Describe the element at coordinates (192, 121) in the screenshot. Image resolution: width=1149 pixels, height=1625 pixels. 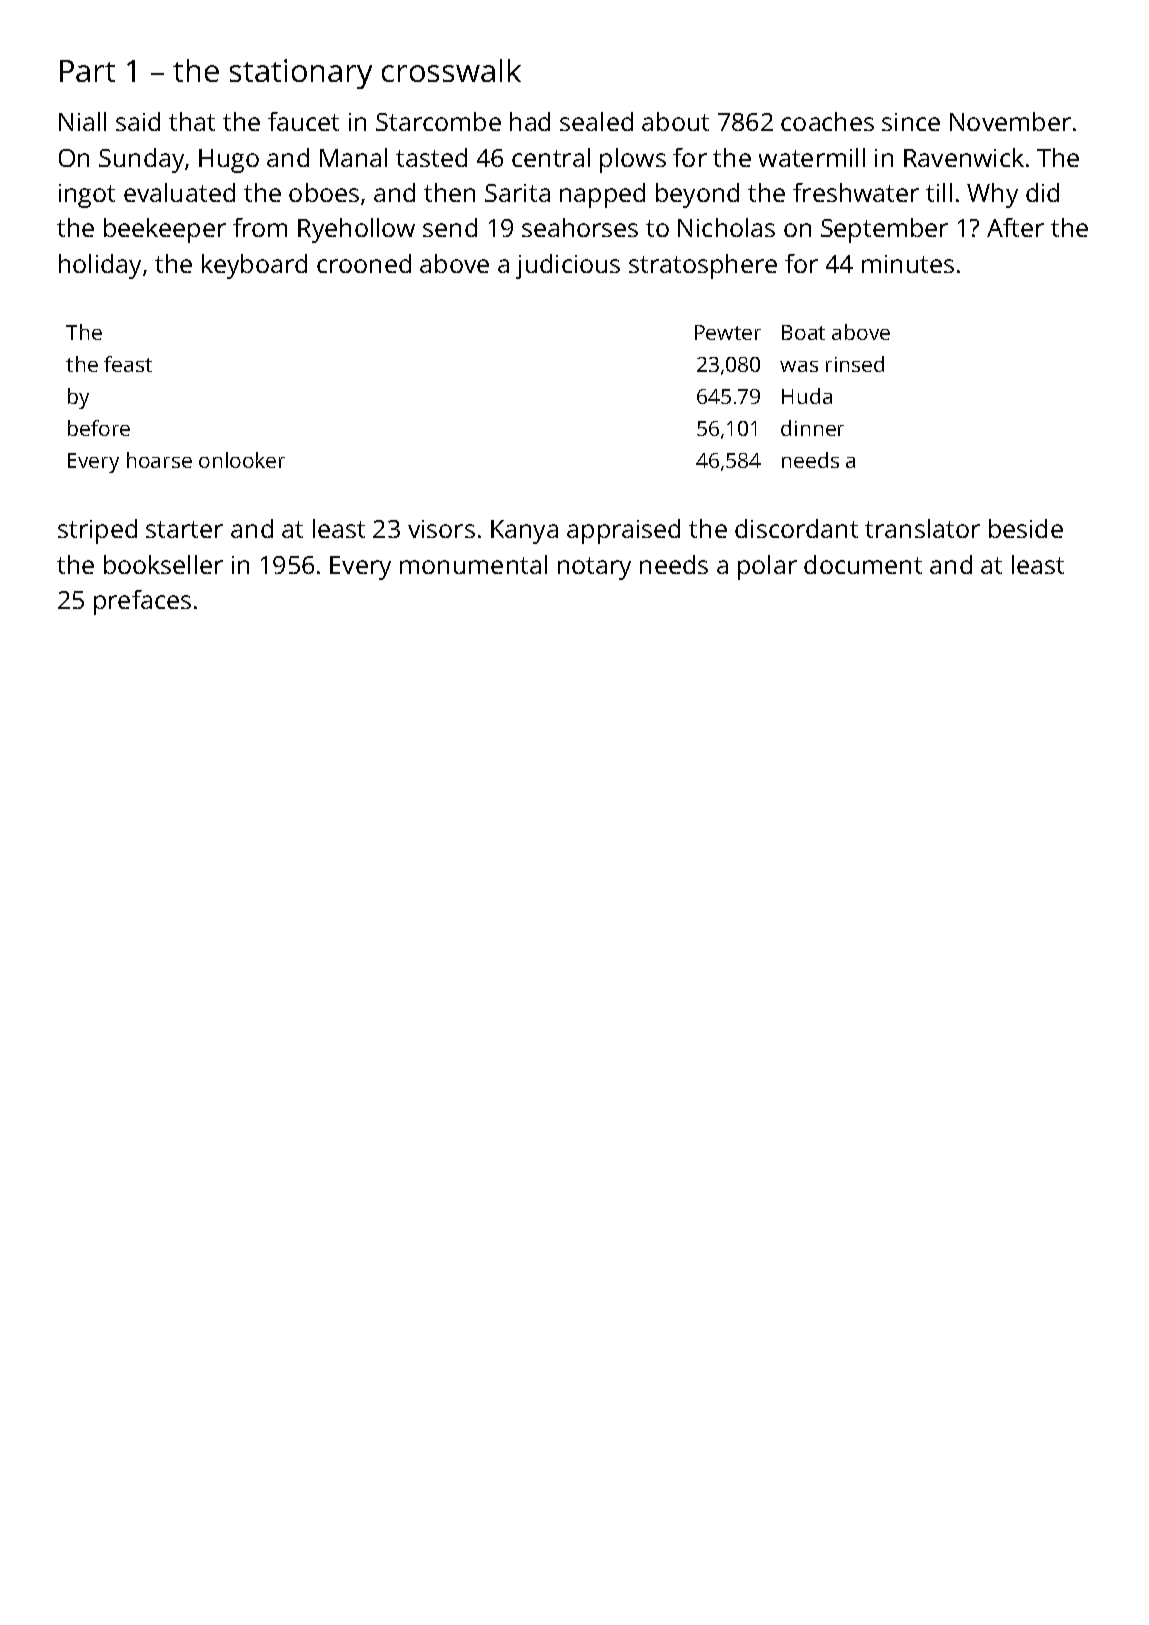
I see `that` at that location.
